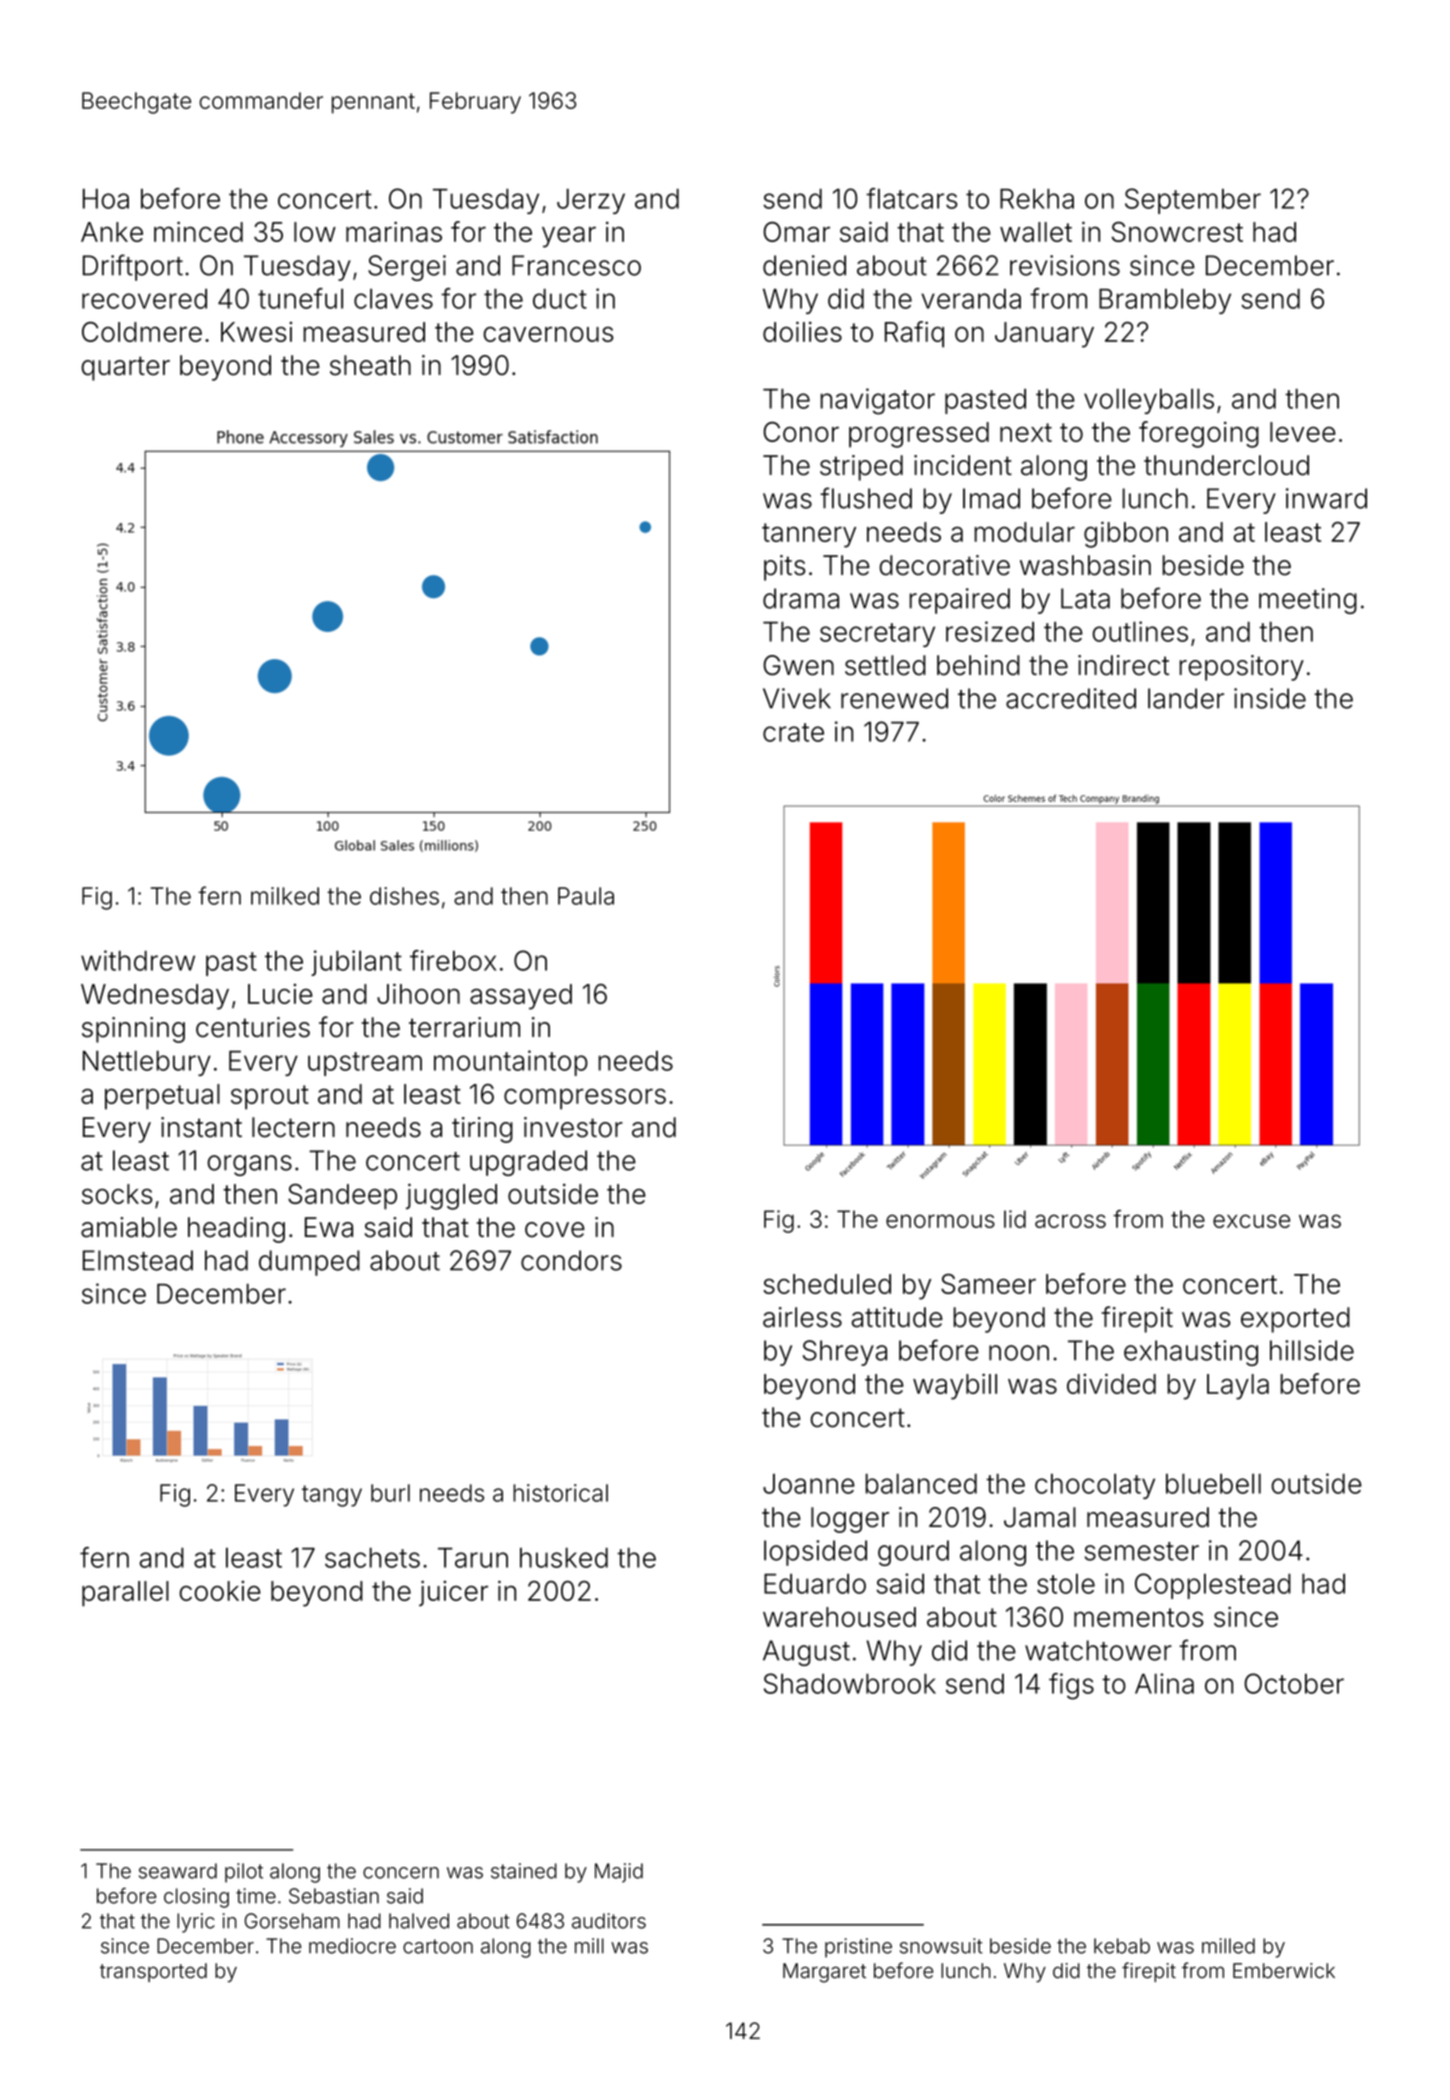  Describe the element at coordinates (850, 1683) in the document. I see `Shadowbrook` at that location.
